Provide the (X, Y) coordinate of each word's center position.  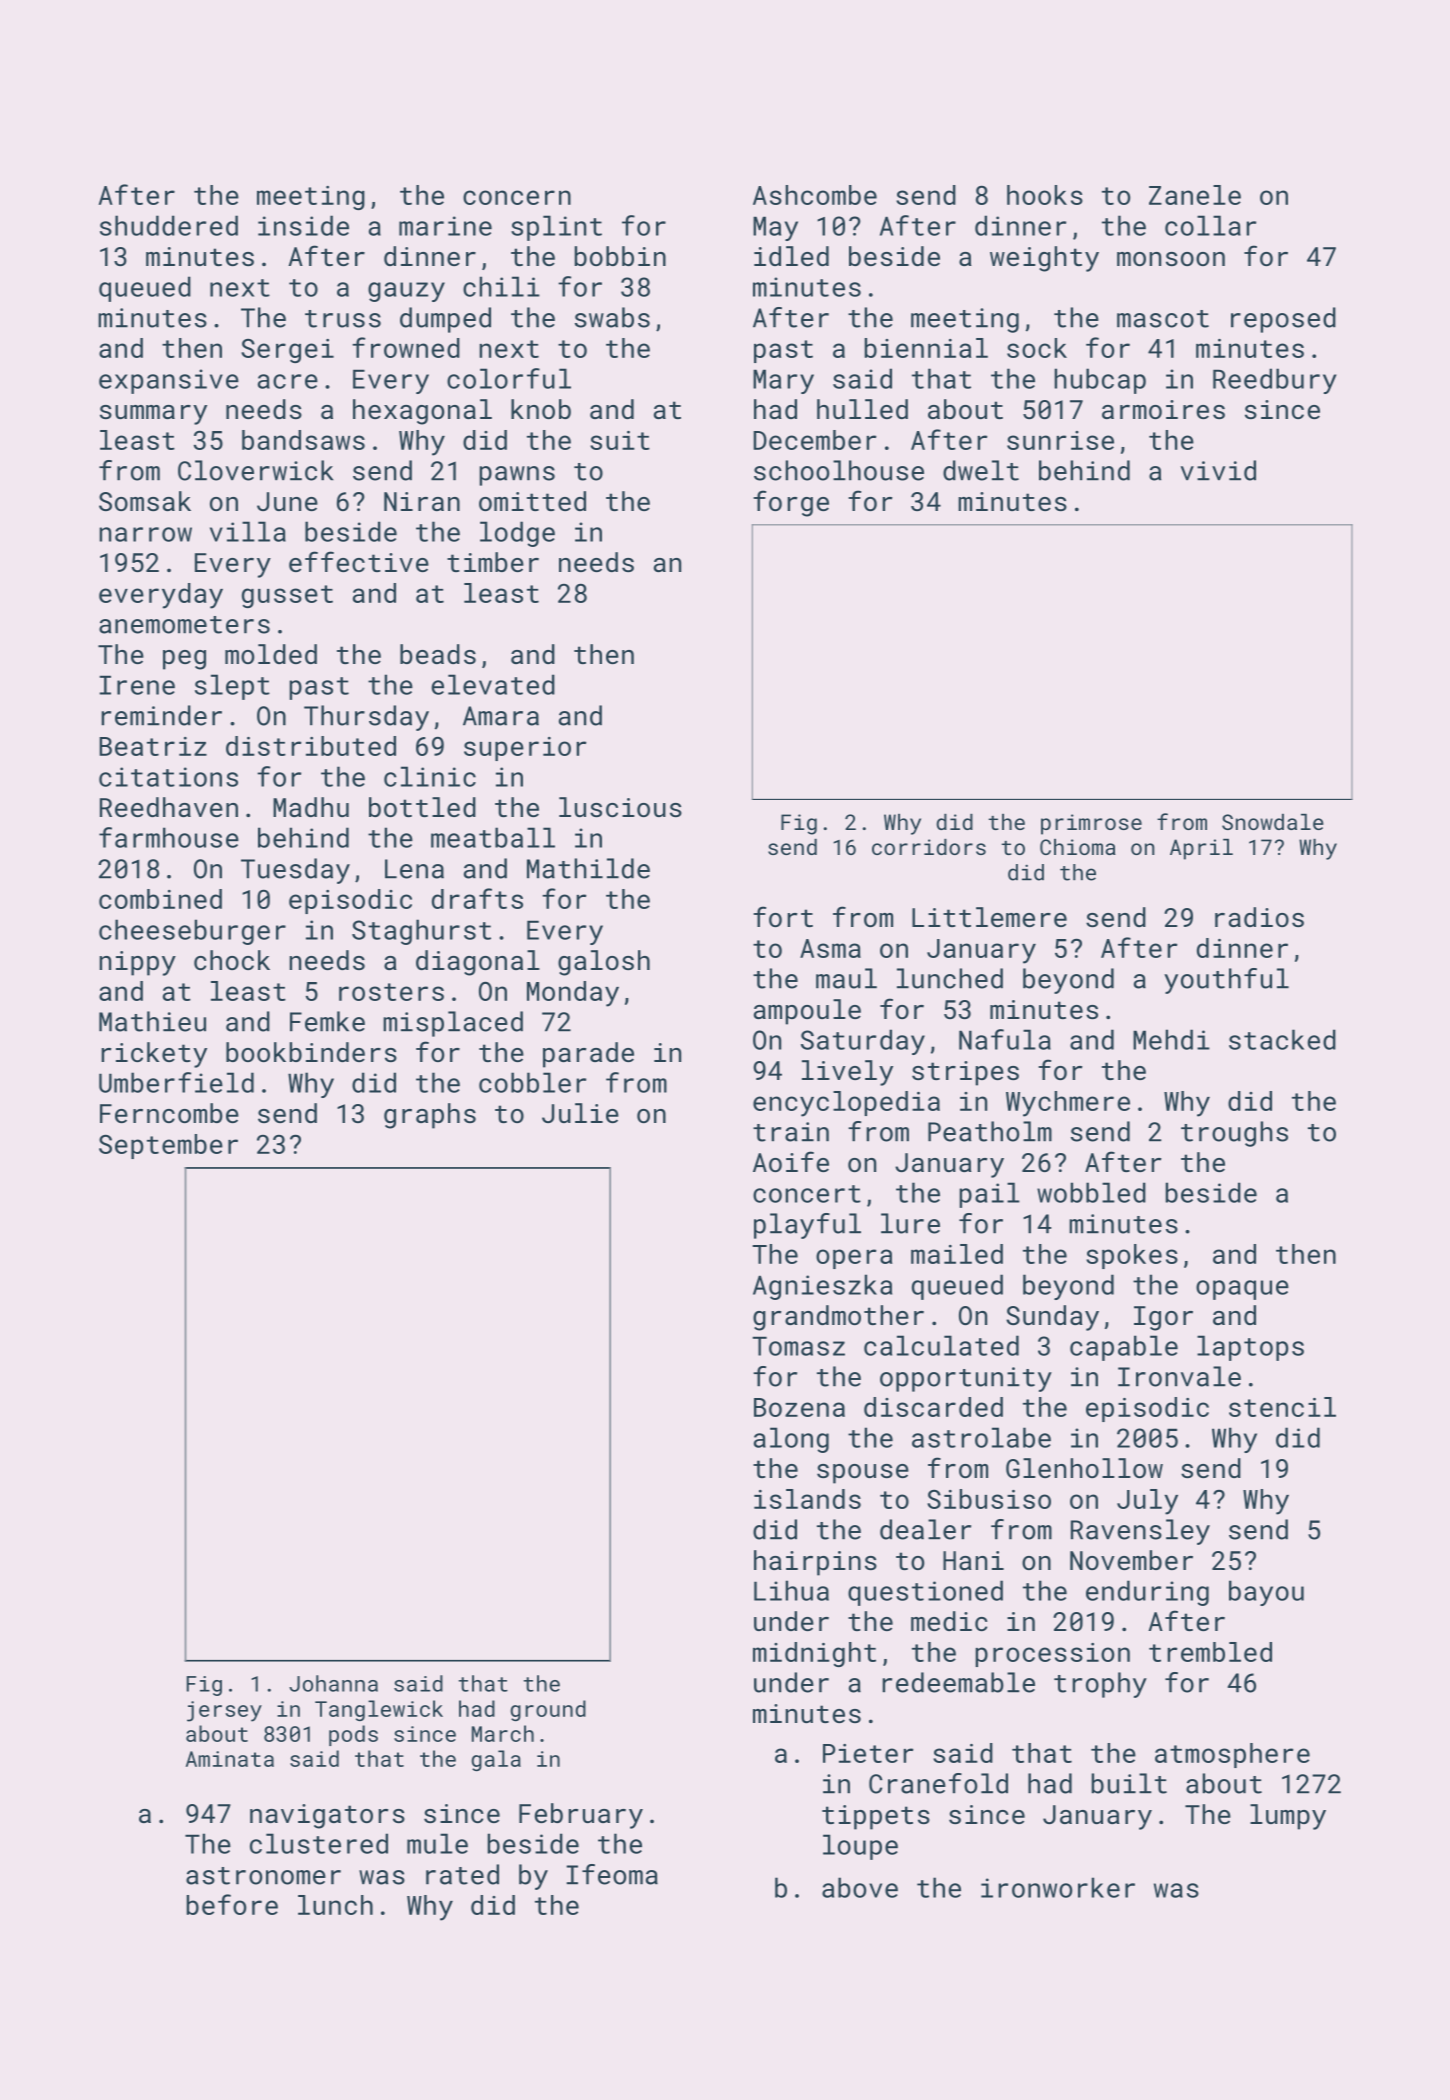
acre (288, 381)
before (232, 1904)
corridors (929, 847)
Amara (501, 716)
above (860, 1887)
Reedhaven (169, 807)
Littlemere (989, 917)
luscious (620, 807)
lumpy (1288, 1817)
